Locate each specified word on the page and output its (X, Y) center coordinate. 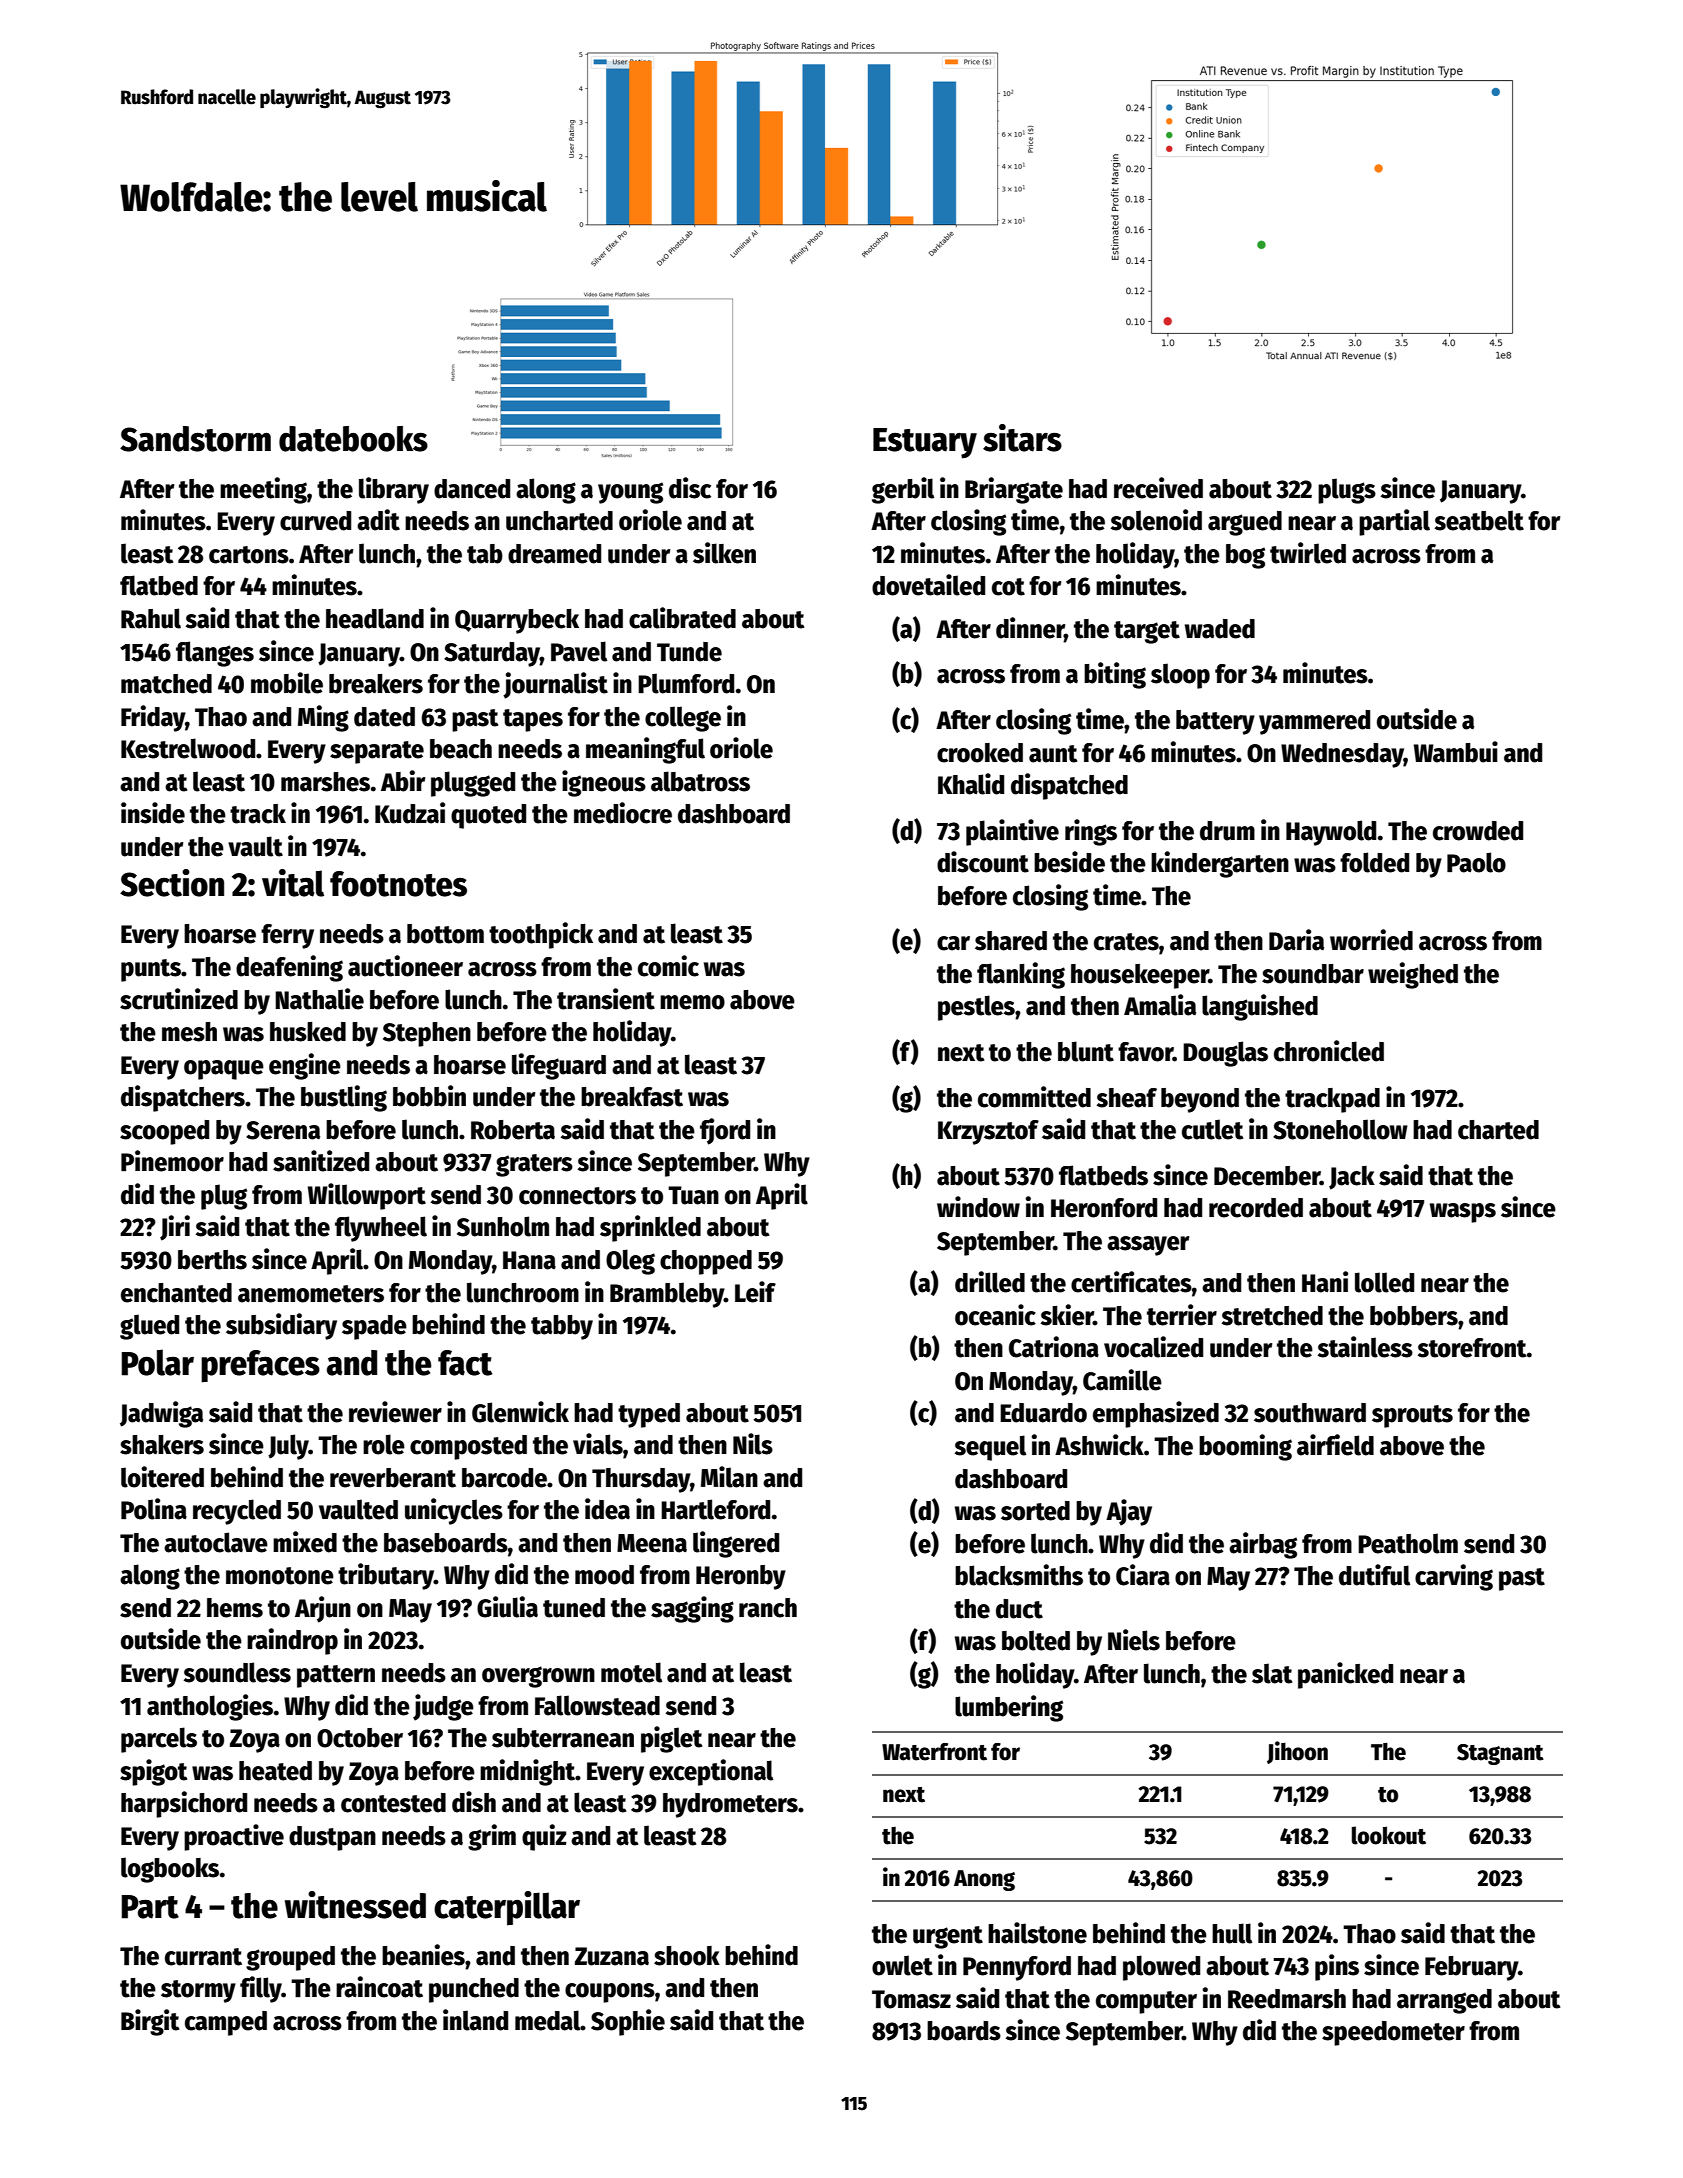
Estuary (925, 443)
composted (468, 1447)
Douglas (1225, 1054)
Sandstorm (195, 439)
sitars (1022, 438)
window (978, 1207)
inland (475, 2020)
